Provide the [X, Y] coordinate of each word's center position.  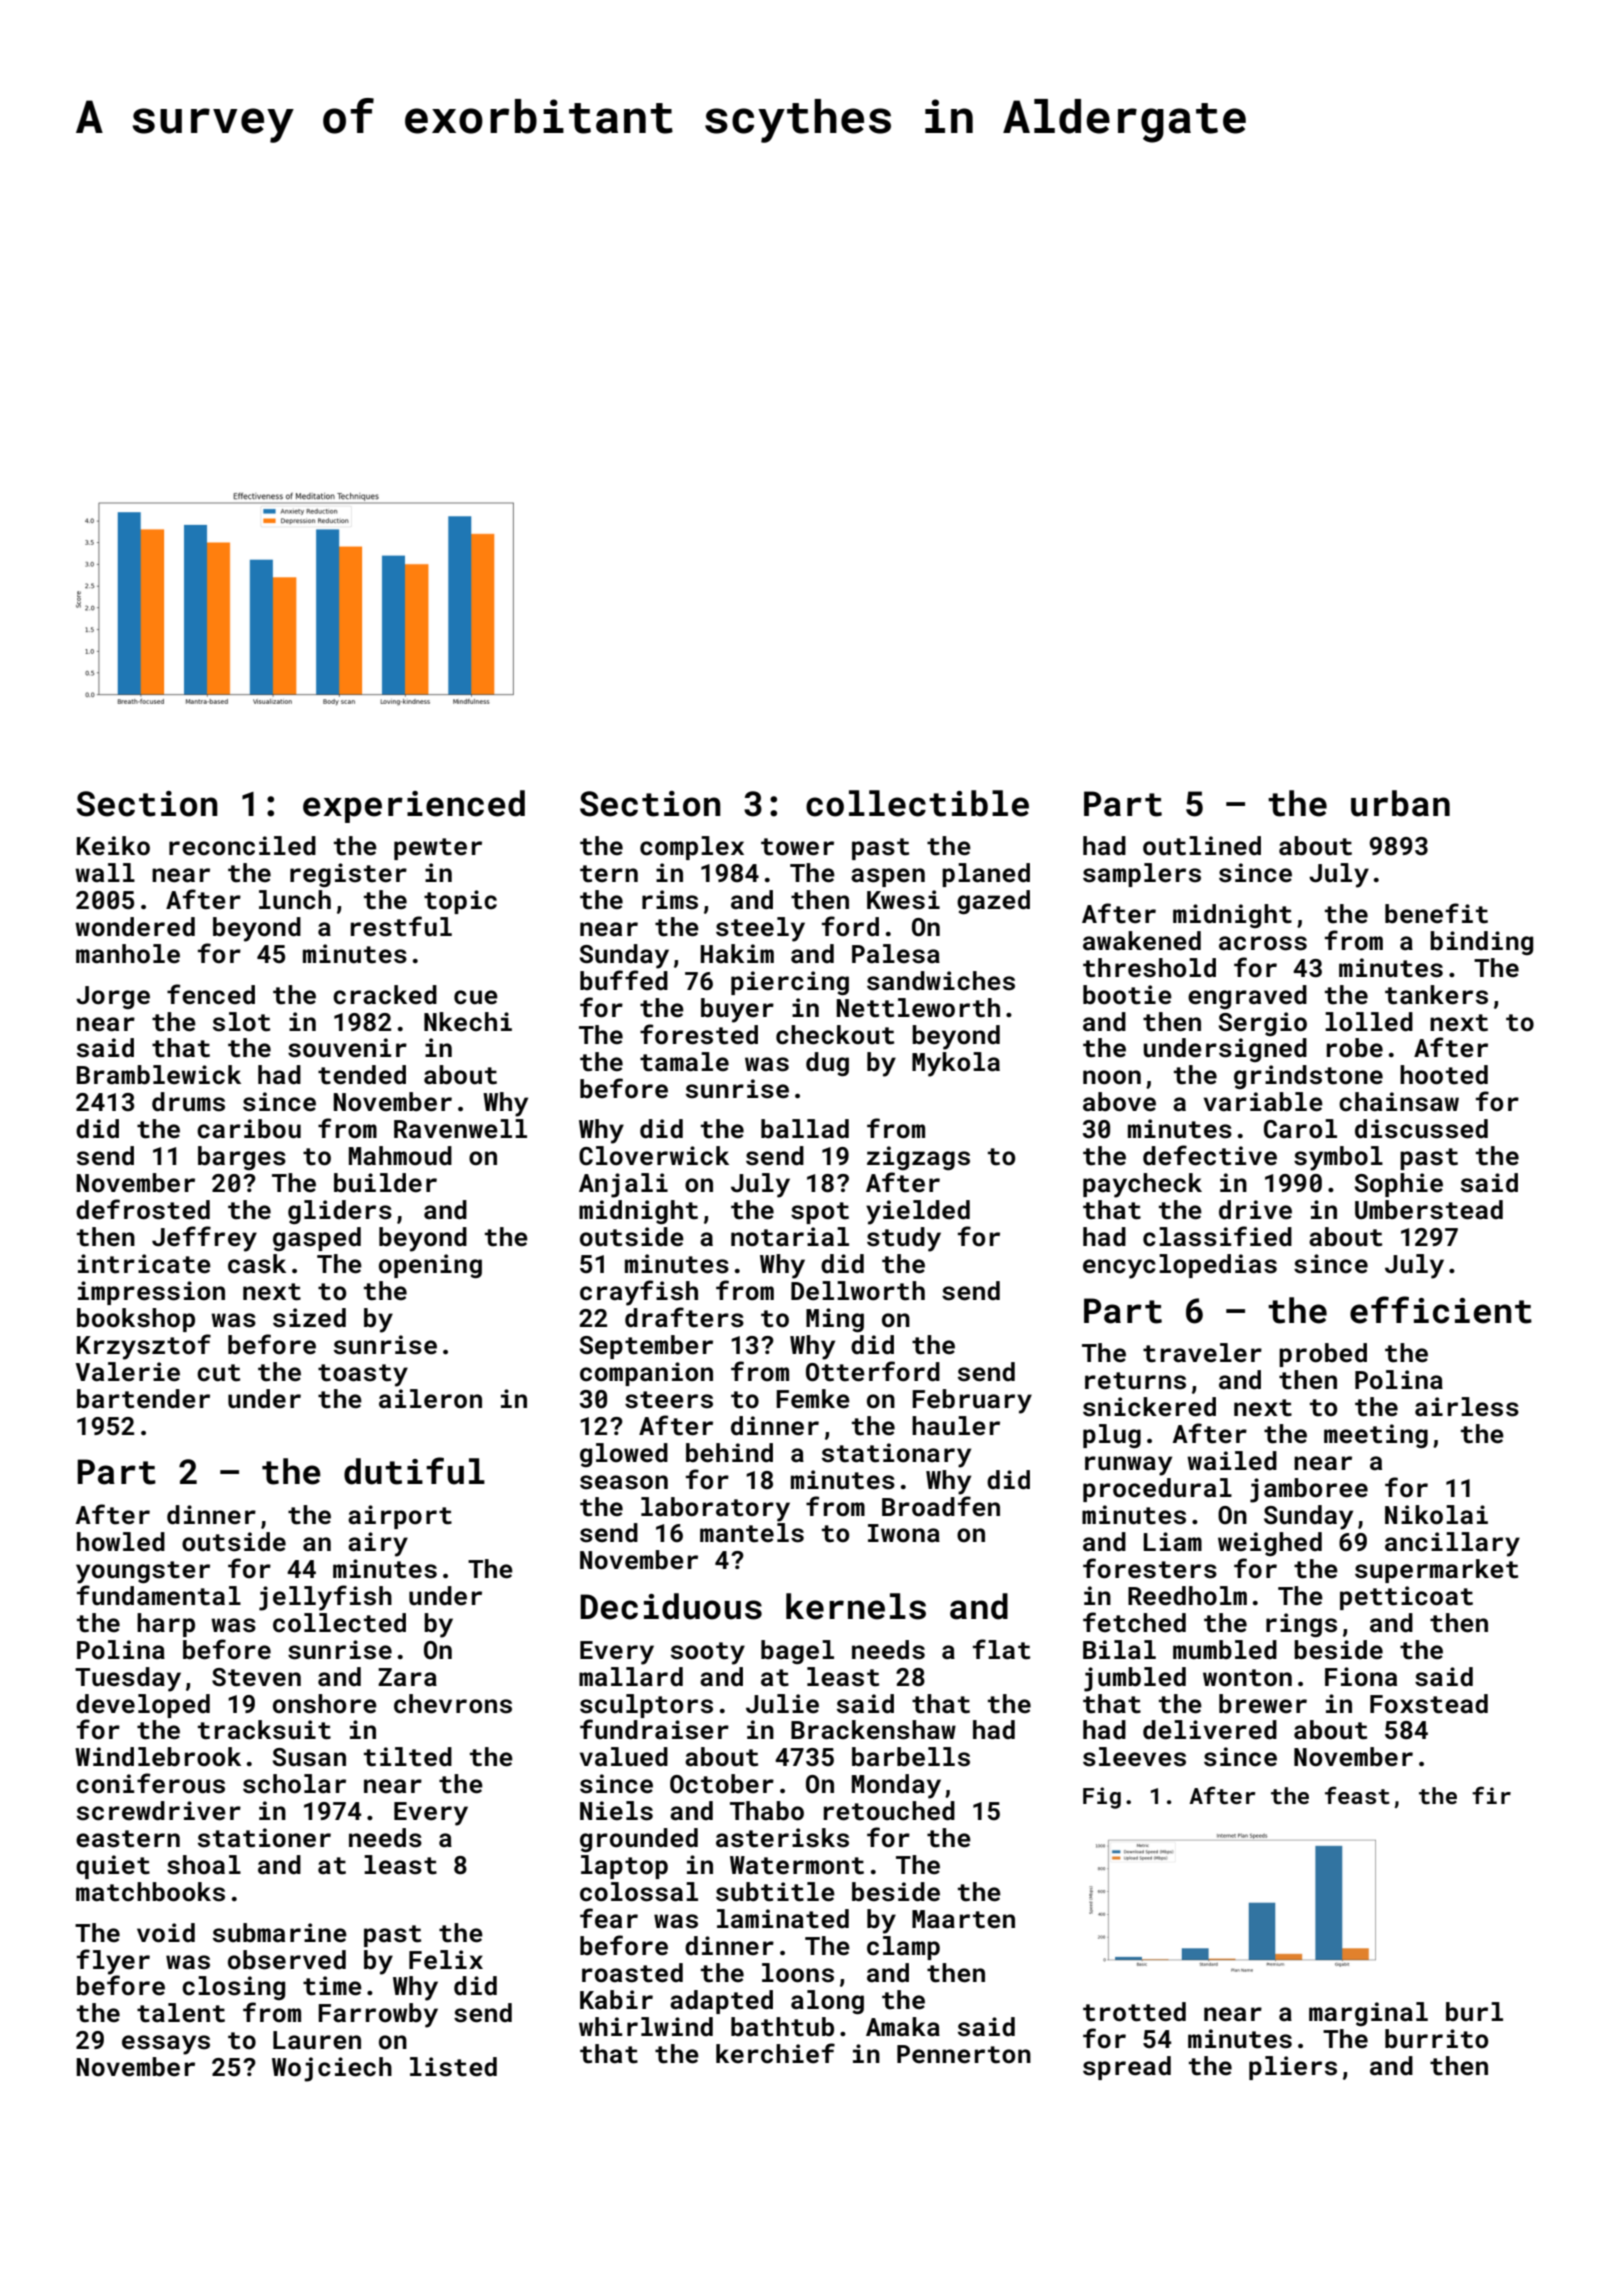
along [827, 2002]
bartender [143, 1399]
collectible [917, 803]
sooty [708, 1653]
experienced [414, 806]
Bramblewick [159, 1075]
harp [166, 1625]
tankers [1436, 995]
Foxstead [1429, 1704]
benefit [1436, 913]
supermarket [1436, 1571]
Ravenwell [460, 1129]
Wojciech [332, 2069]
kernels [856, 1606]
